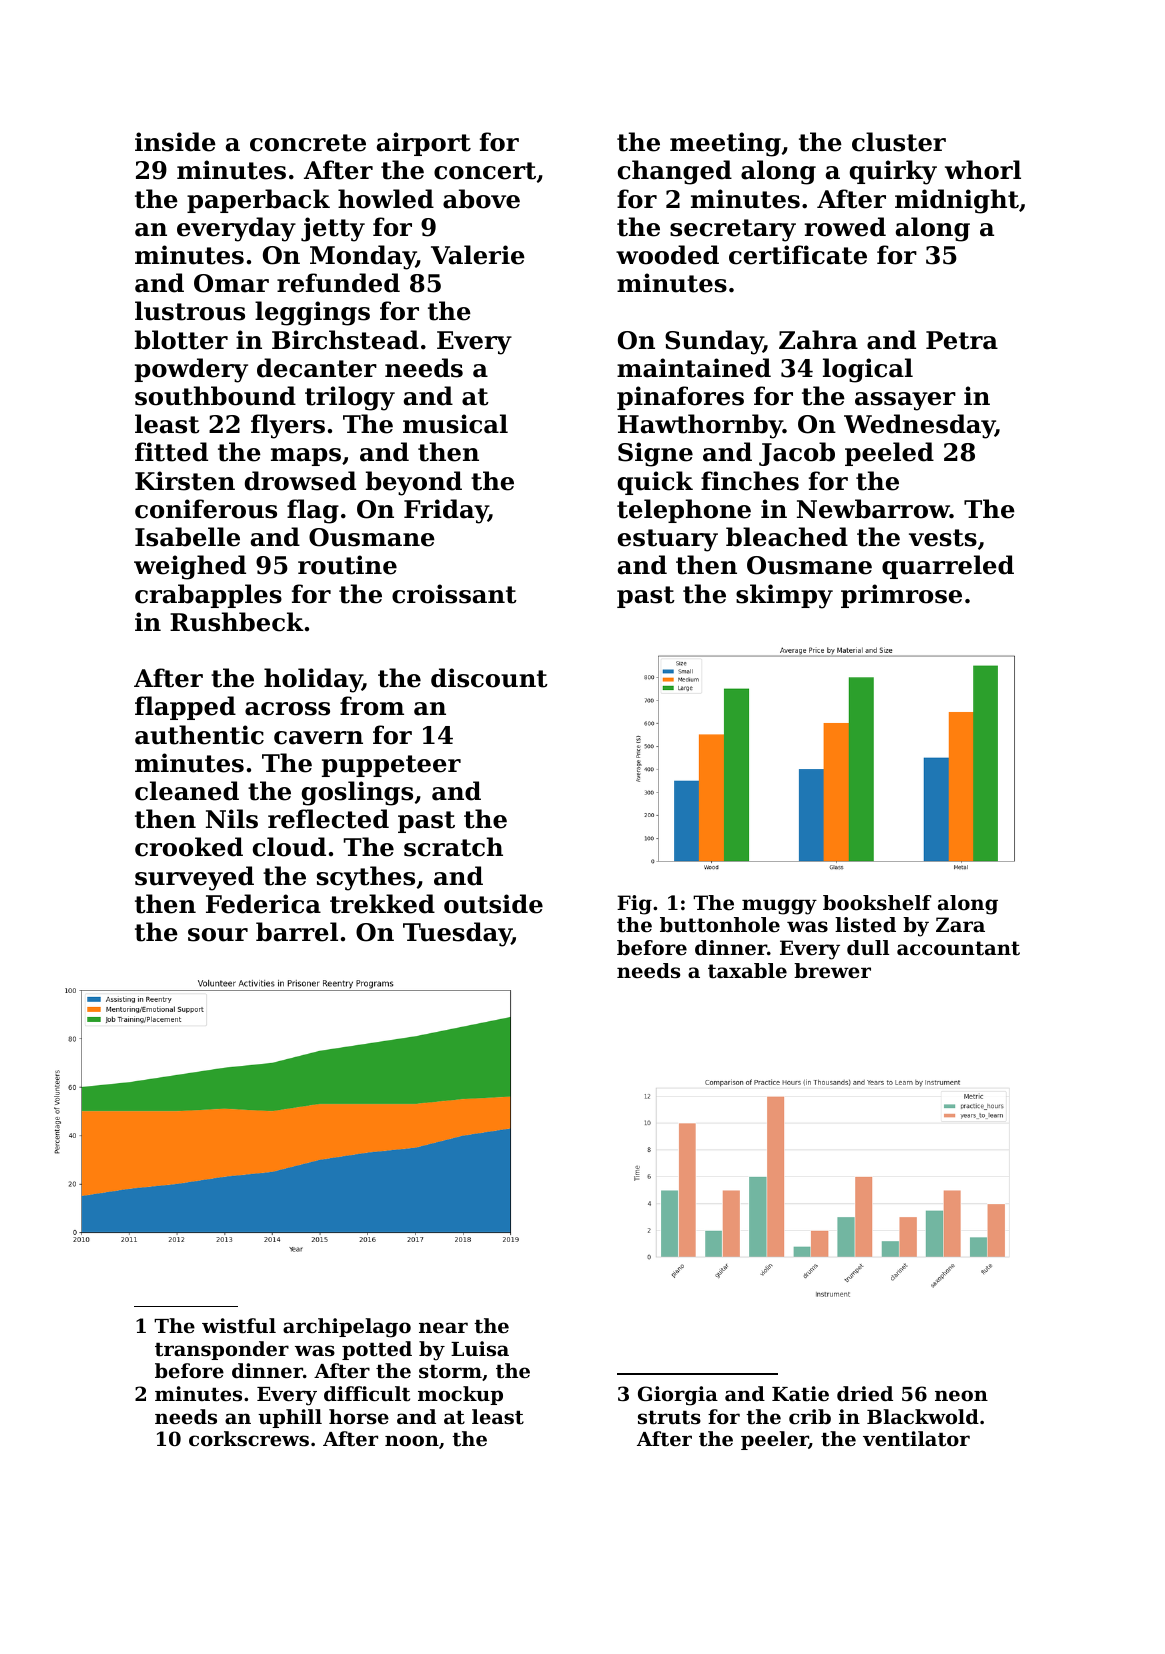  I want to click on concrete, so click(308, 143).
